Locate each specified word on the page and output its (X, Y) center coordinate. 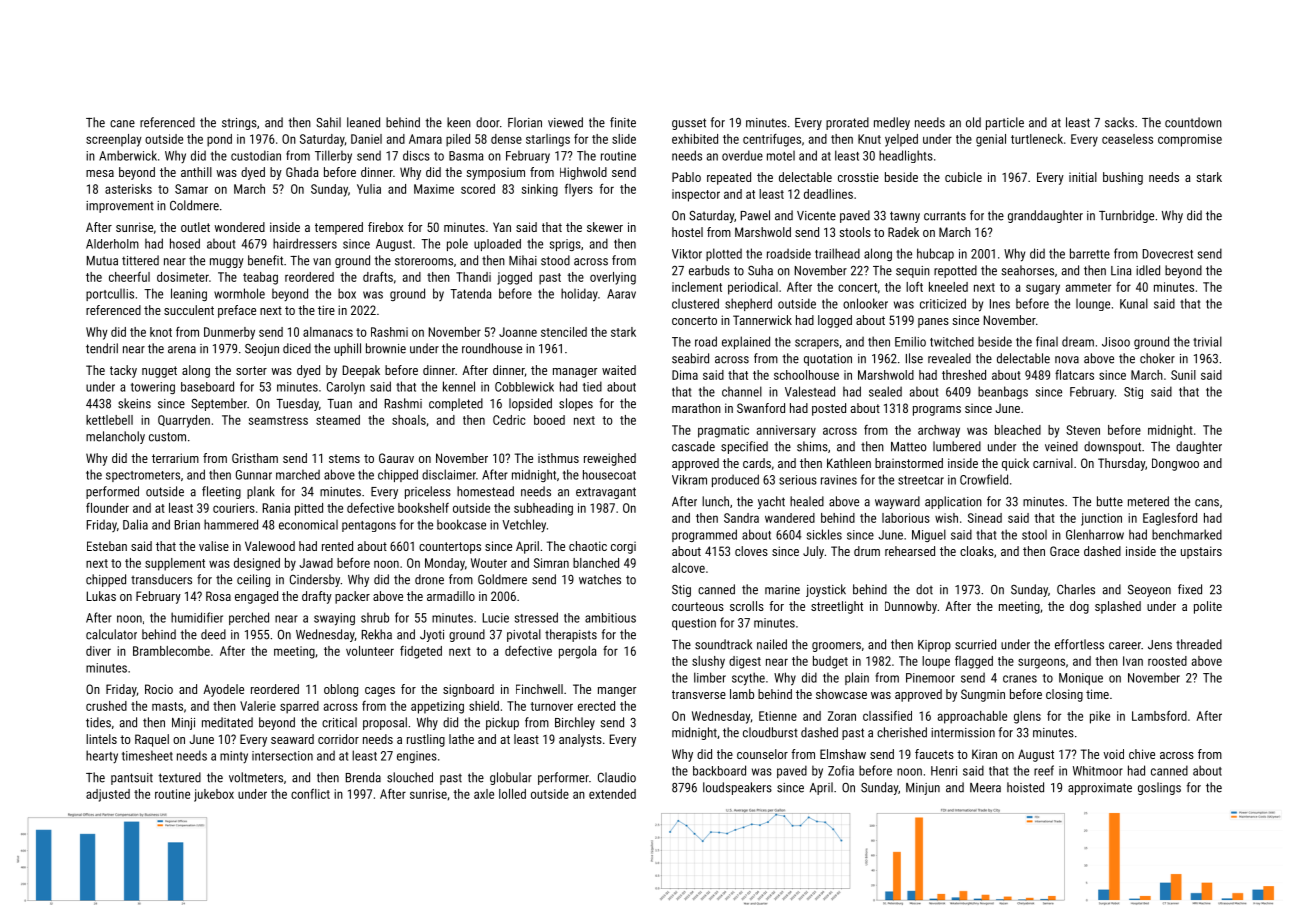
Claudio (617, 777)
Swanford (761, 408)
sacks (1119, 122)
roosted (1167, 661)
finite (623, 122)
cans (1207, 503)
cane (122, 124)
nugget (159, 372)
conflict (310, 793)
